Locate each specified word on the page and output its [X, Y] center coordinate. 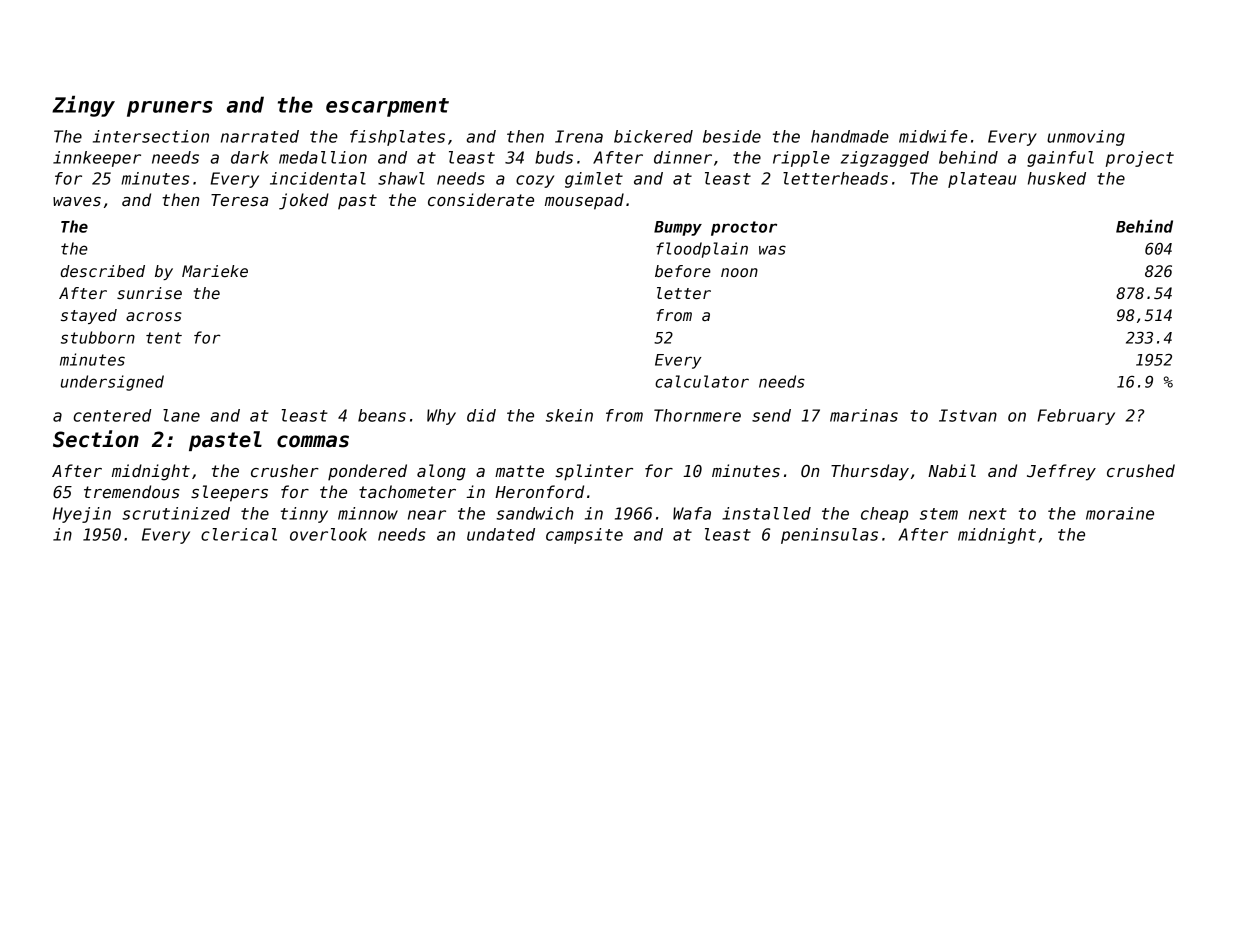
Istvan [968, 415]
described [102, 271]
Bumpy [678, 228]
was [772, 250]
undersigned [112, 383]
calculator [702, 381]
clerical [239, 534]
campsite [584, 536]
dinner [683, 157]
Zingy [83, 106]
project [1140, 159]
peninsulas [829, 536]
